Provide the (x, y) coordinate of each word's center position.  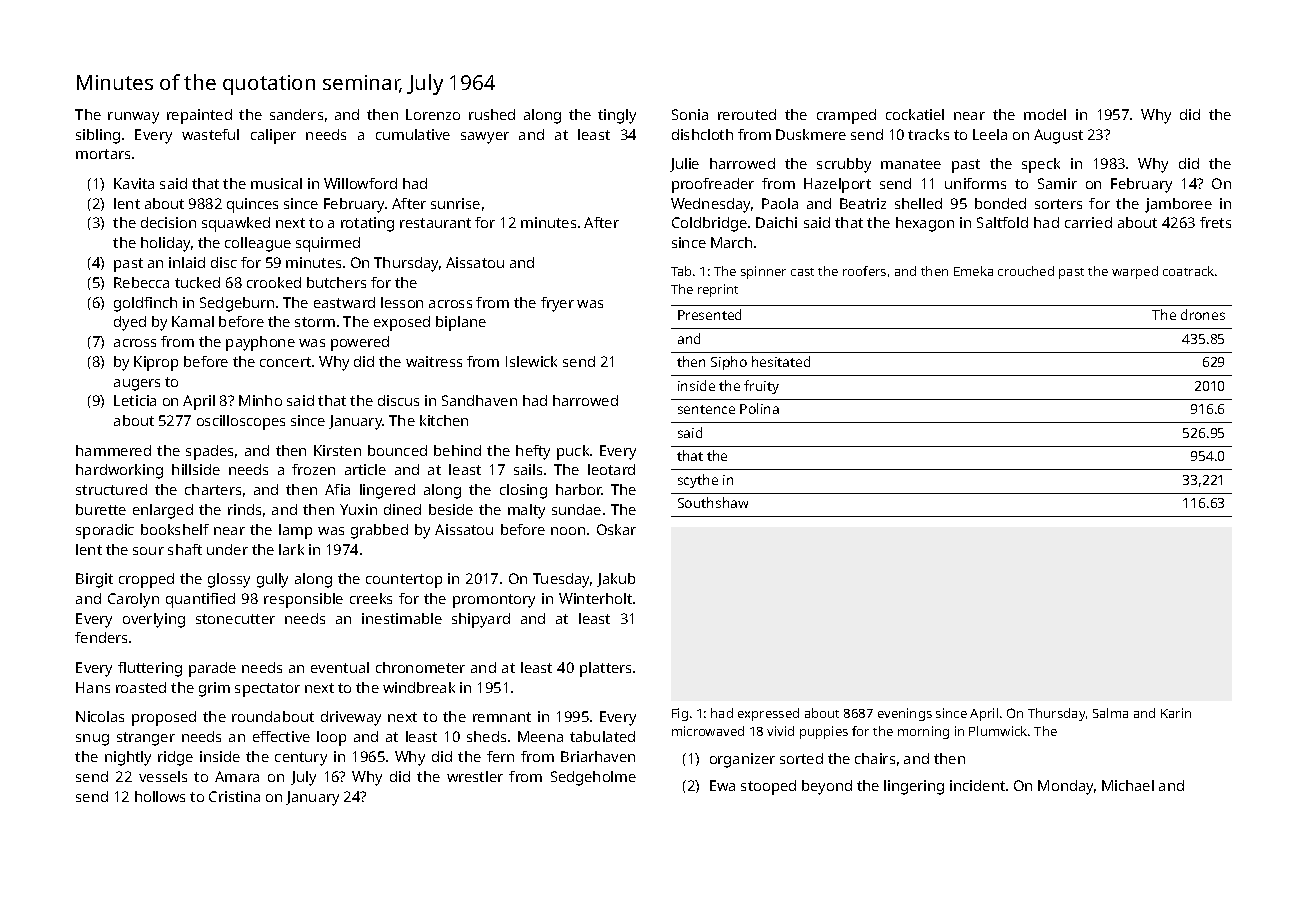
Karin (1176, 713)
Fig (680, 714)
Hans (93, 687)
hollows (160, 796)
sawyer (485, 138)
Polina (759, 408)
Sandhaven (479, 400)
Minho (260, 400)
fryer (557, 304)
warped (1135, 272)
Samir (1057, 183)
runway (133, 118)
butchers (336, 282)
